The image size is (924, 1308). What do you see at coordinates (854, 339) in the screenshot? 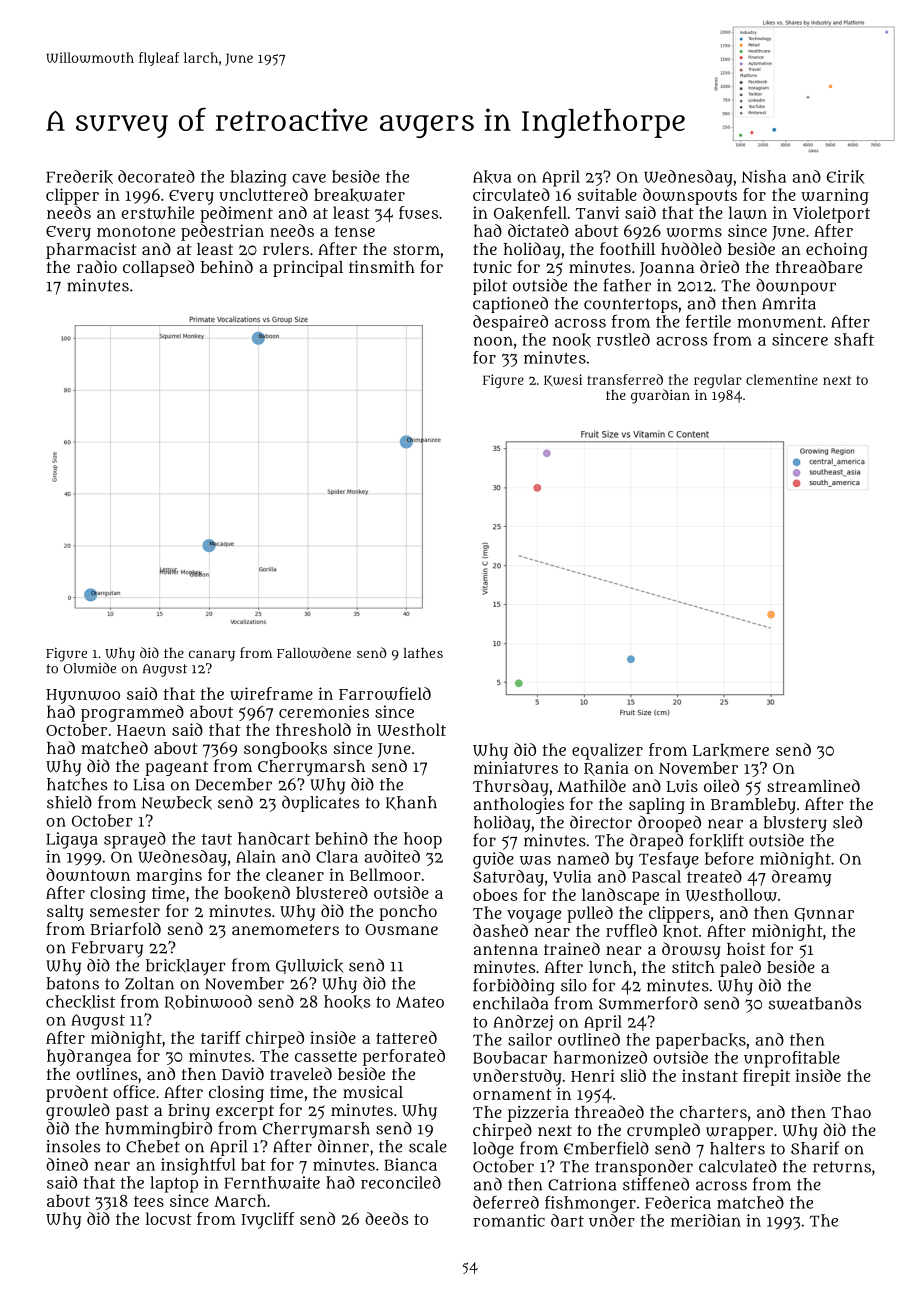
I see `shaft` at bounding box center [854, 339].
